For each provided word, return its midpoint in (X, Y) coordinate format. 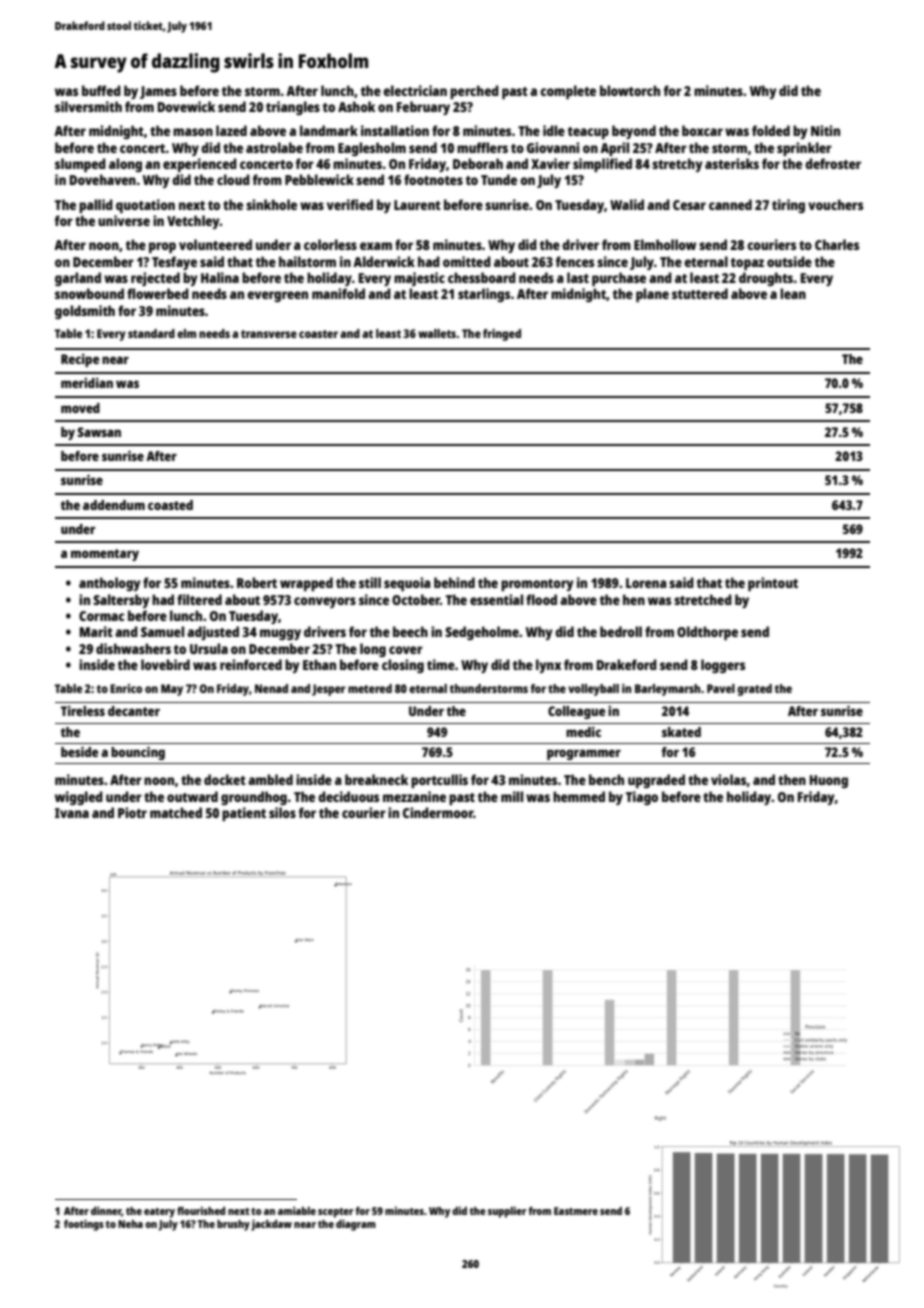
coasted (170, 505)
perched (474, 92)
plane (652, 295)
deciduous (348, 796)
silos (282, 812)
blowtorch (630, 90)
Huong (829, 781)
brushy (233, 1225)
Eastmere (576, 1211)
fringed (502, 335)
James (158, 92)
